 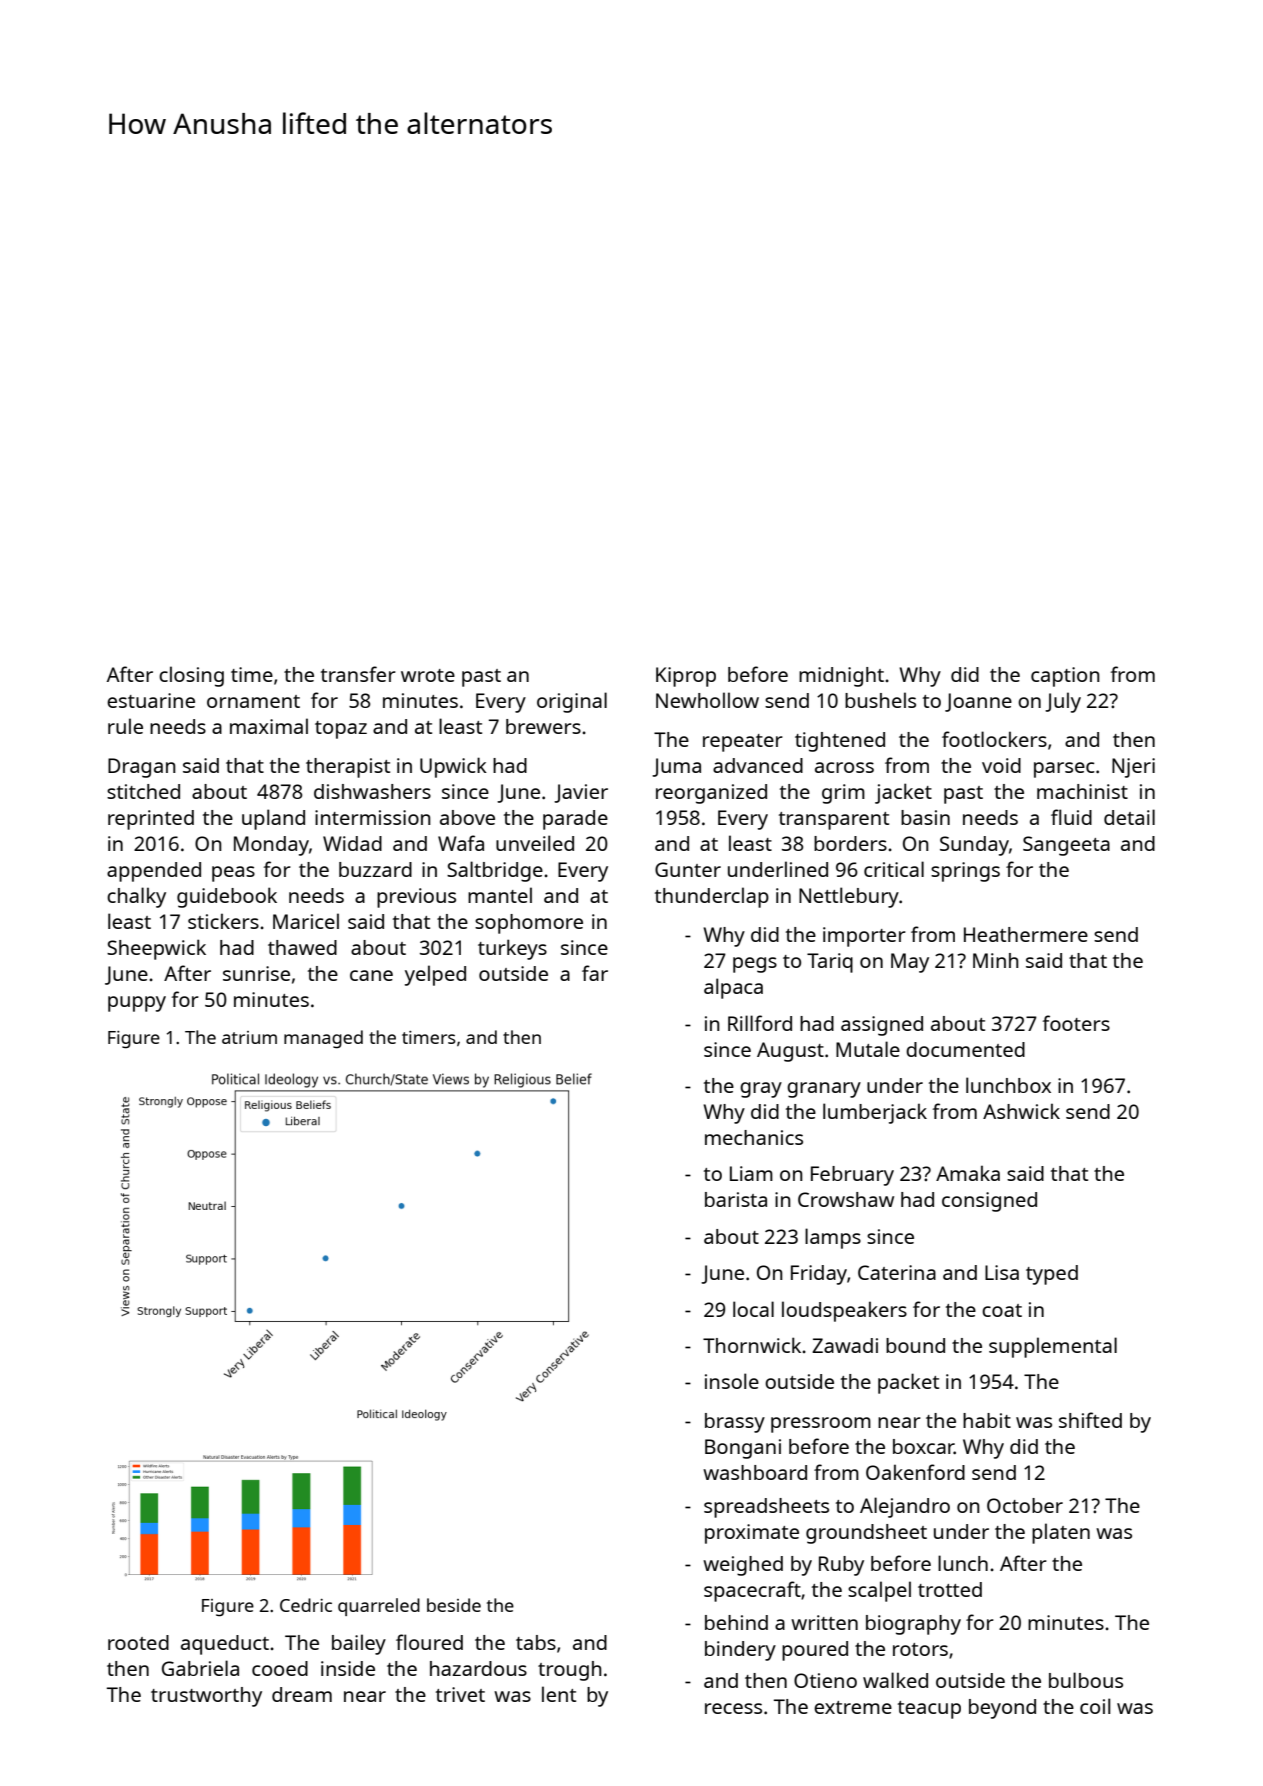 I want to click on far, so click(x=595, y=973).
